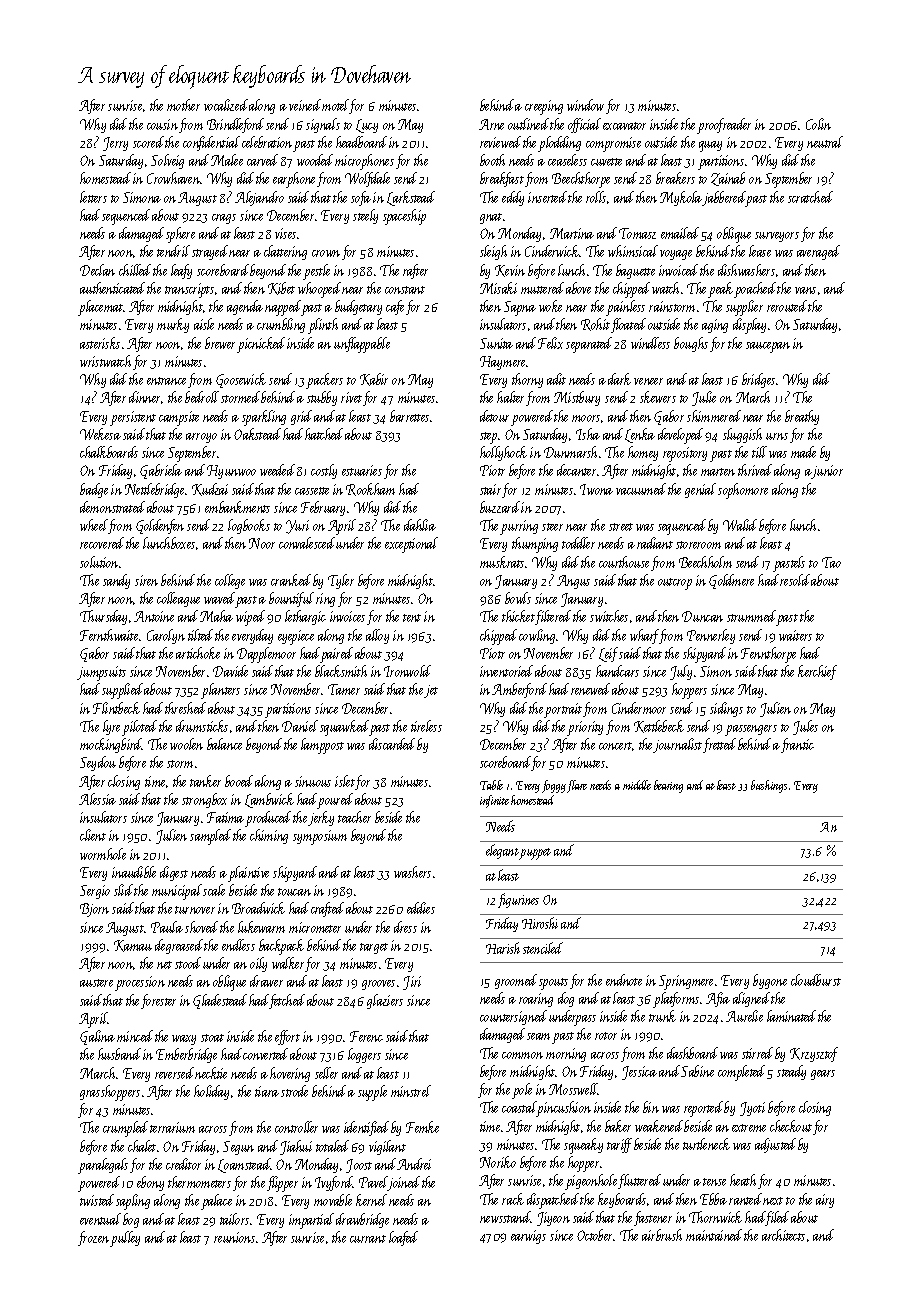 Image resolution: width=924 pixels, height=1314 pixels. Describe the element at coordinates (680, 436) in the screenshot. I see `developed` at that location.
